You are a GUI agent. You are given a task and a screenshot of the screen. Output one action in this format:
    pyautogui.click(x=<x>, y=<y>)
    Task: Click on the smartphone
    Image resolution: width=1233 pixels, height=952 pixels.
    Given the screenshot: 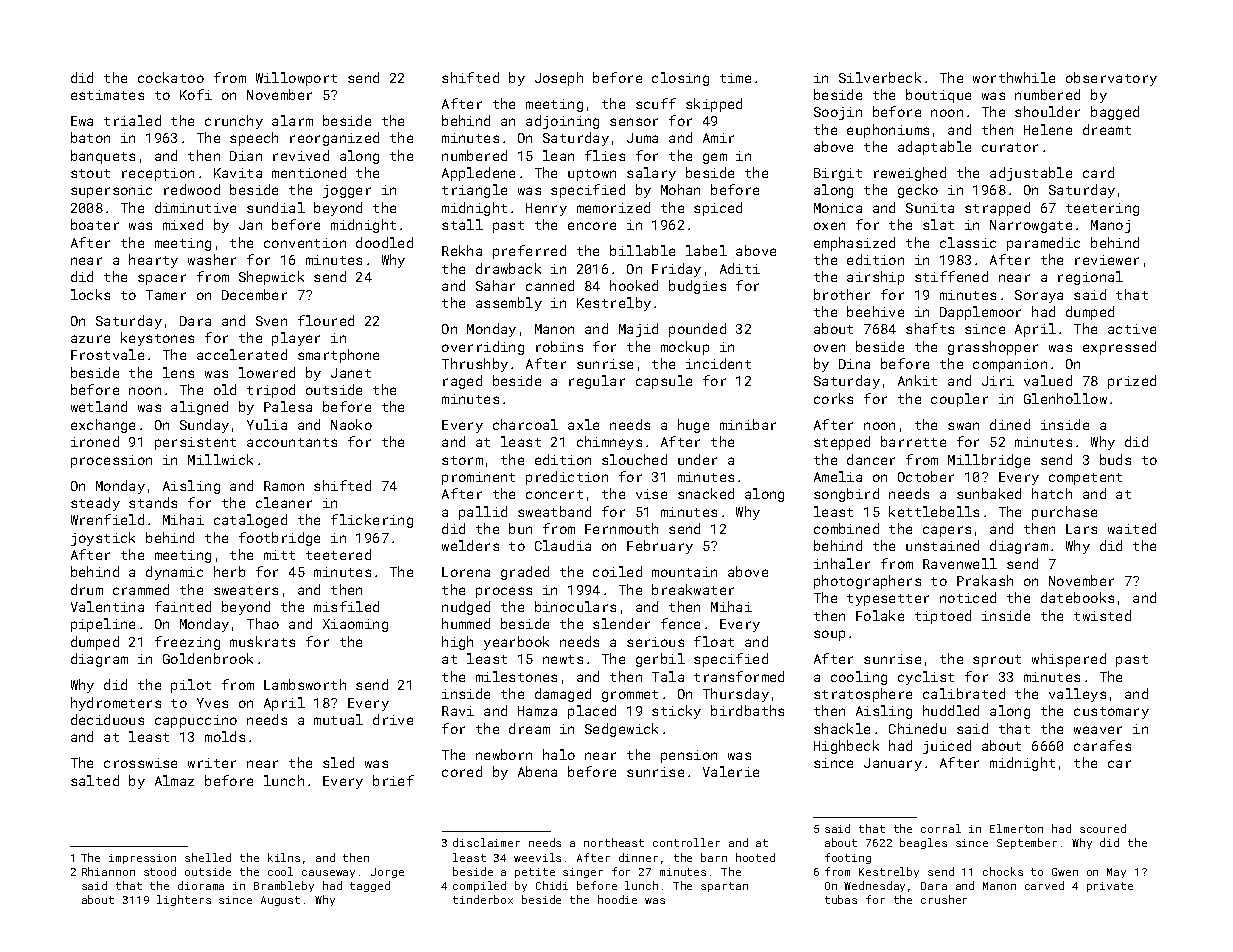 What is the action you would take?
    pyautogui.click(x=338, y=356)
